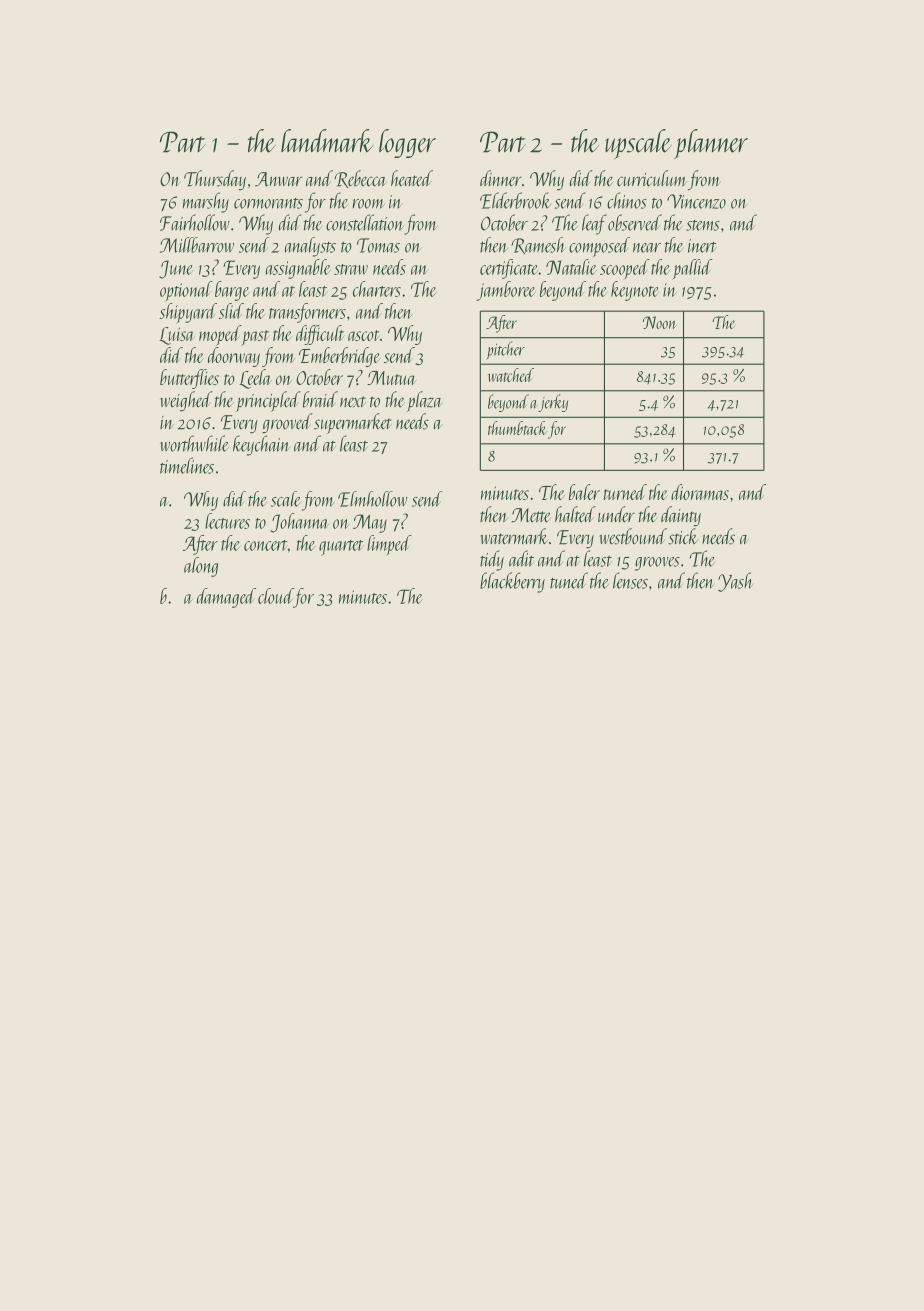 The height and width of the screenshot is (1311, 924). What do you see at coordinates (407, 143) in the screenshot?
I see `logger` at bounding box center [407, 143].
